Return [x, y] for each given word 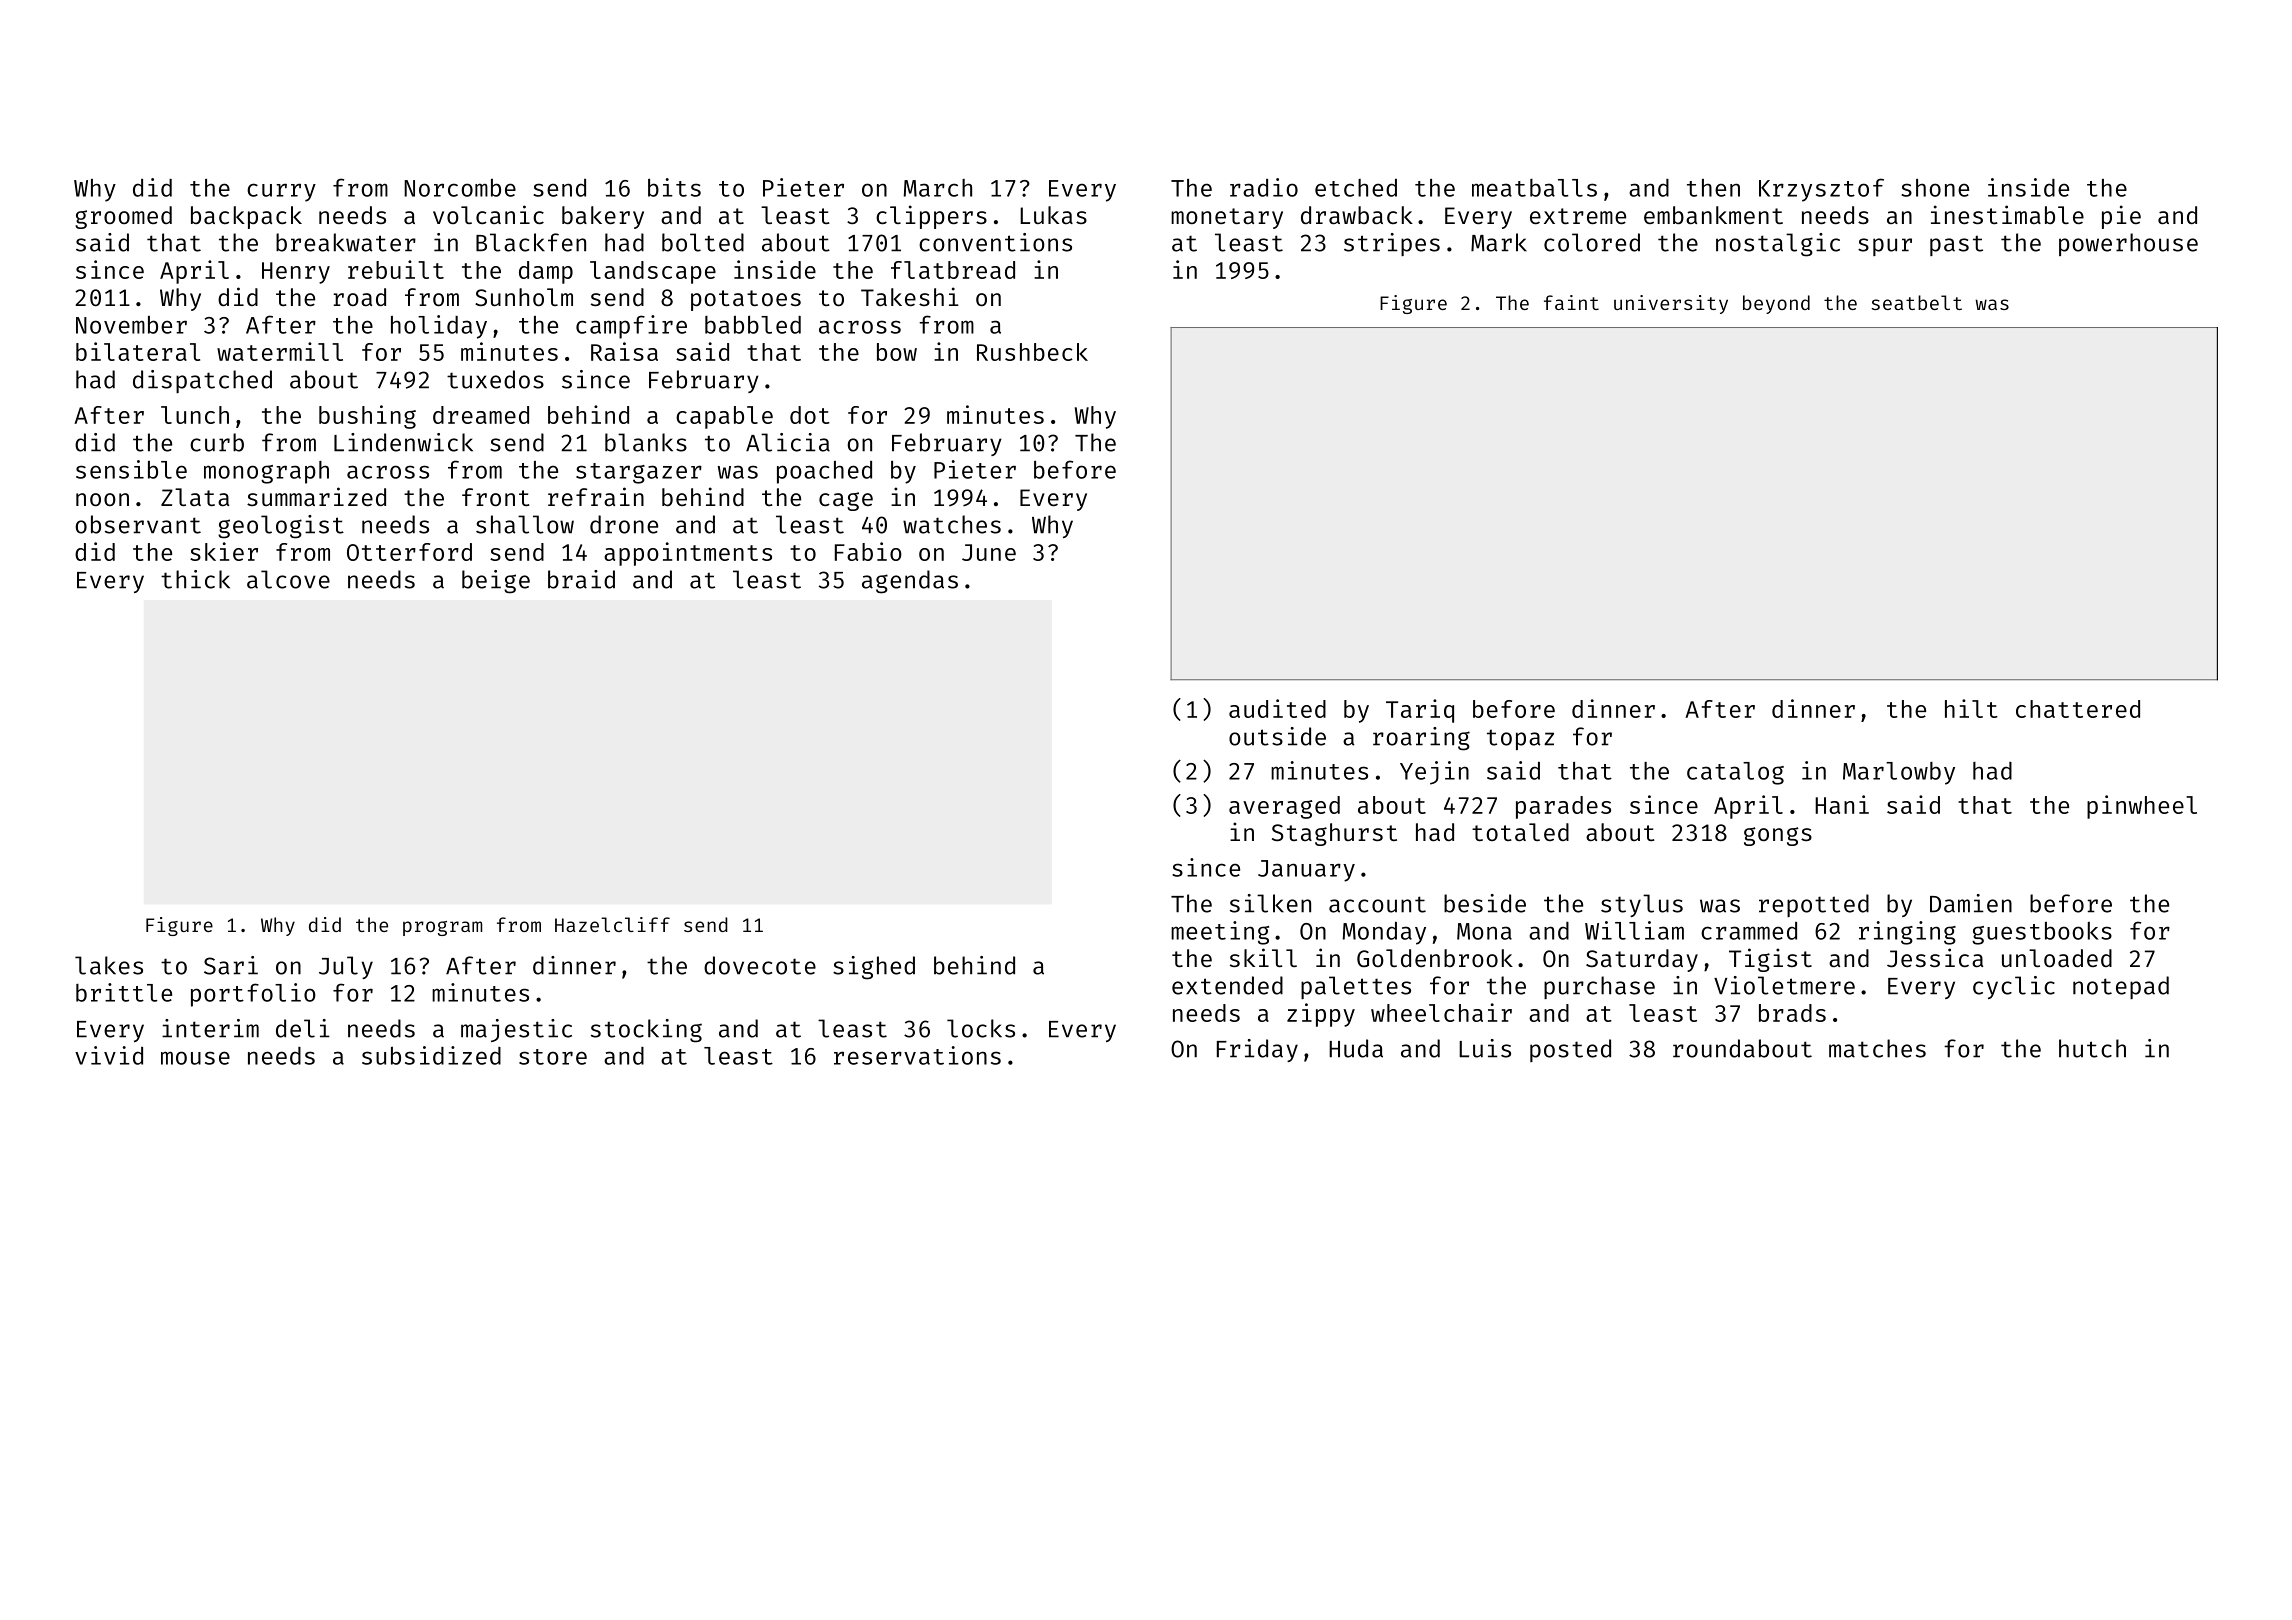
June [989, 552]
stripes [1392, 244]
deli [303, 1028]
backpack [246, 217]
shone [1935, 188]
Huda [1356, 1048]
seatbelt [1916, 302]
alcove [288, 579]
